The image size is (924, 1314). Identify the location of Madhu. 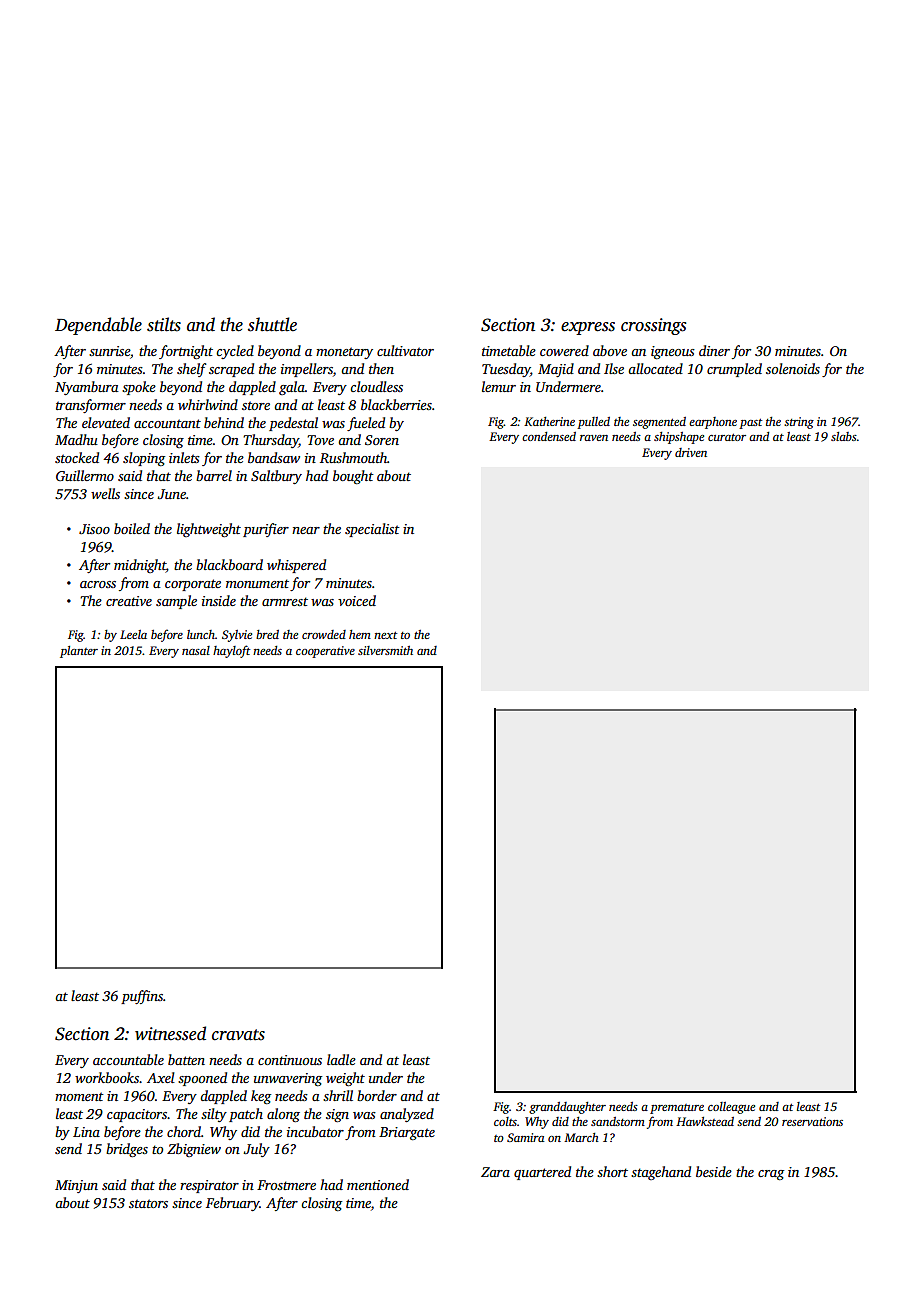
(76, 439).
